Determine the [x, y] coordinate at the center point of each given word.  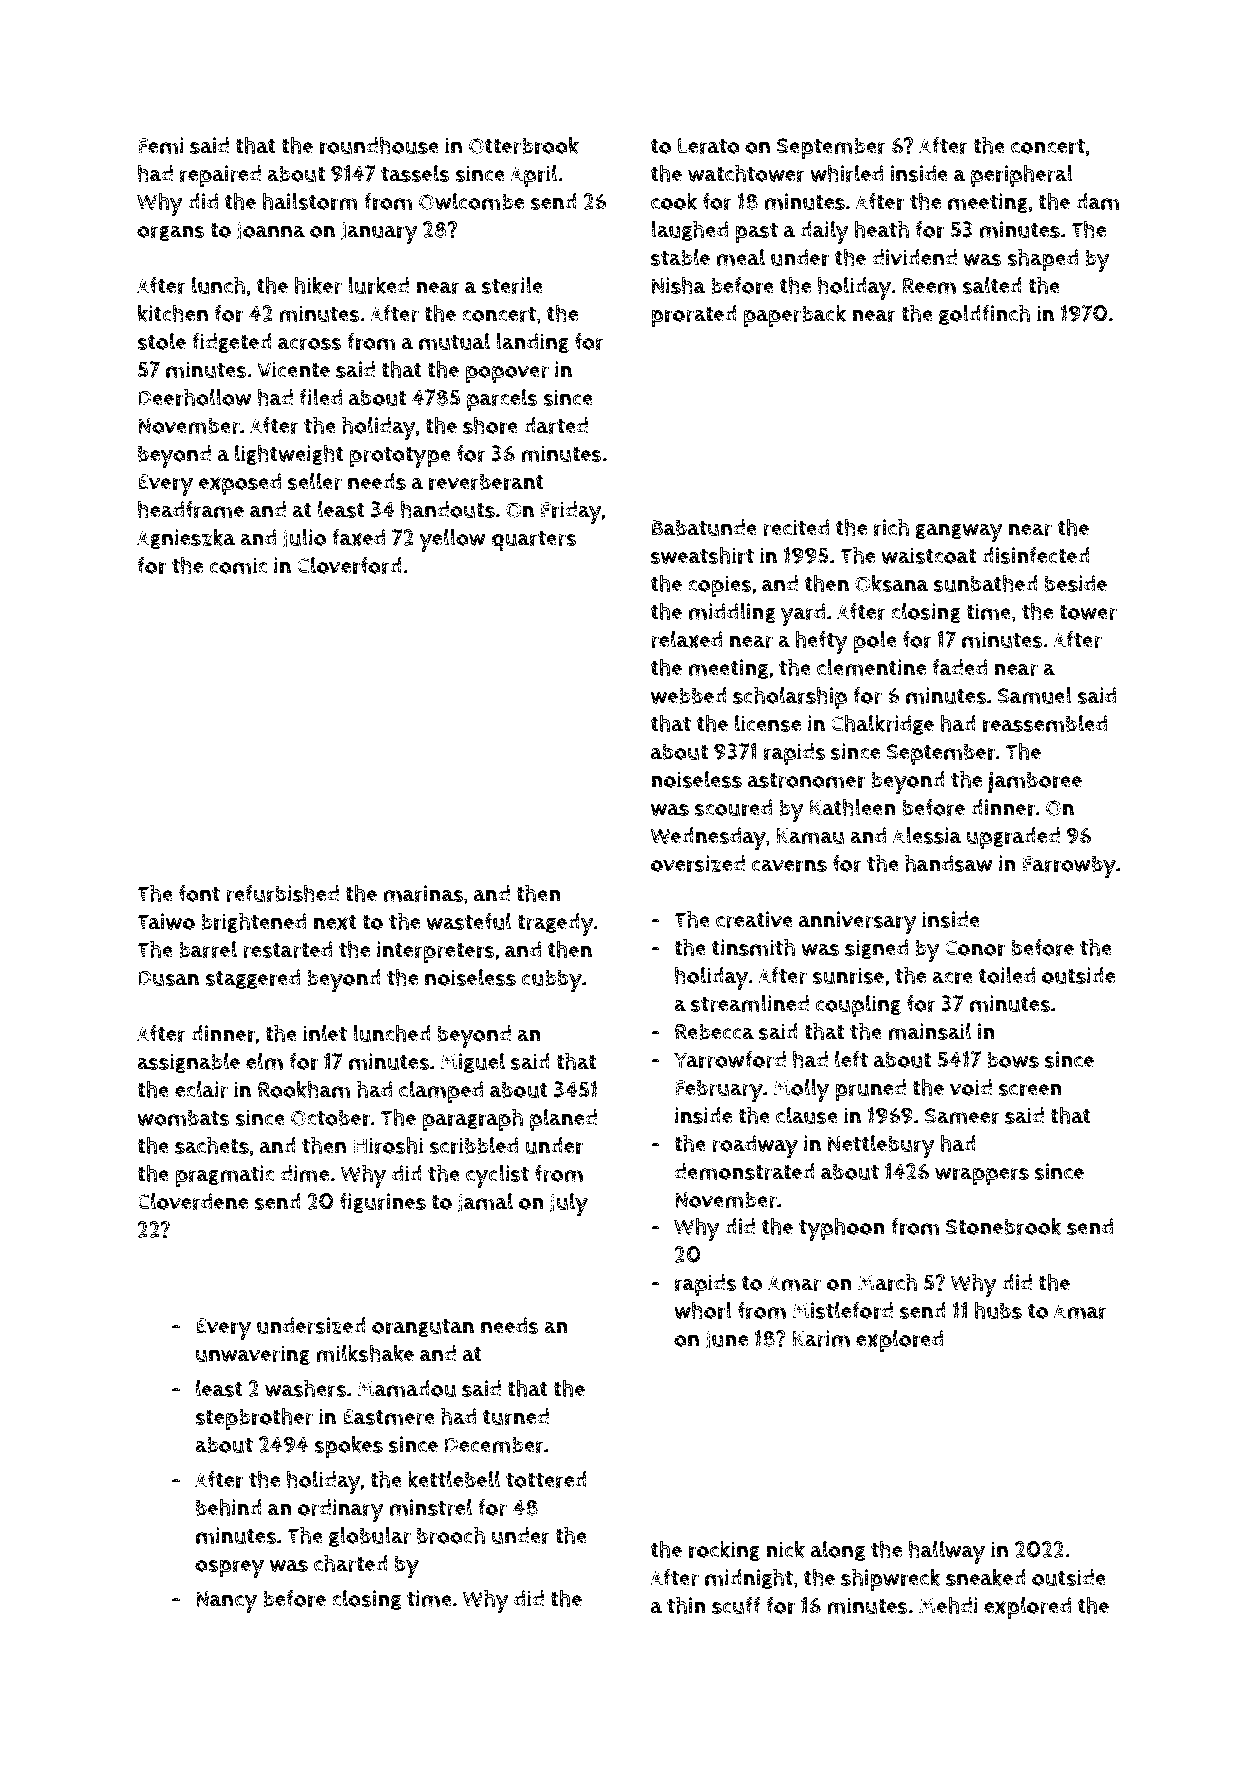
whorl [703, 1310]
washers [305, 1388]
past [756, 233]
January [379, 233]
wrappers [982, 1176]
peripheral [1022, 175]
